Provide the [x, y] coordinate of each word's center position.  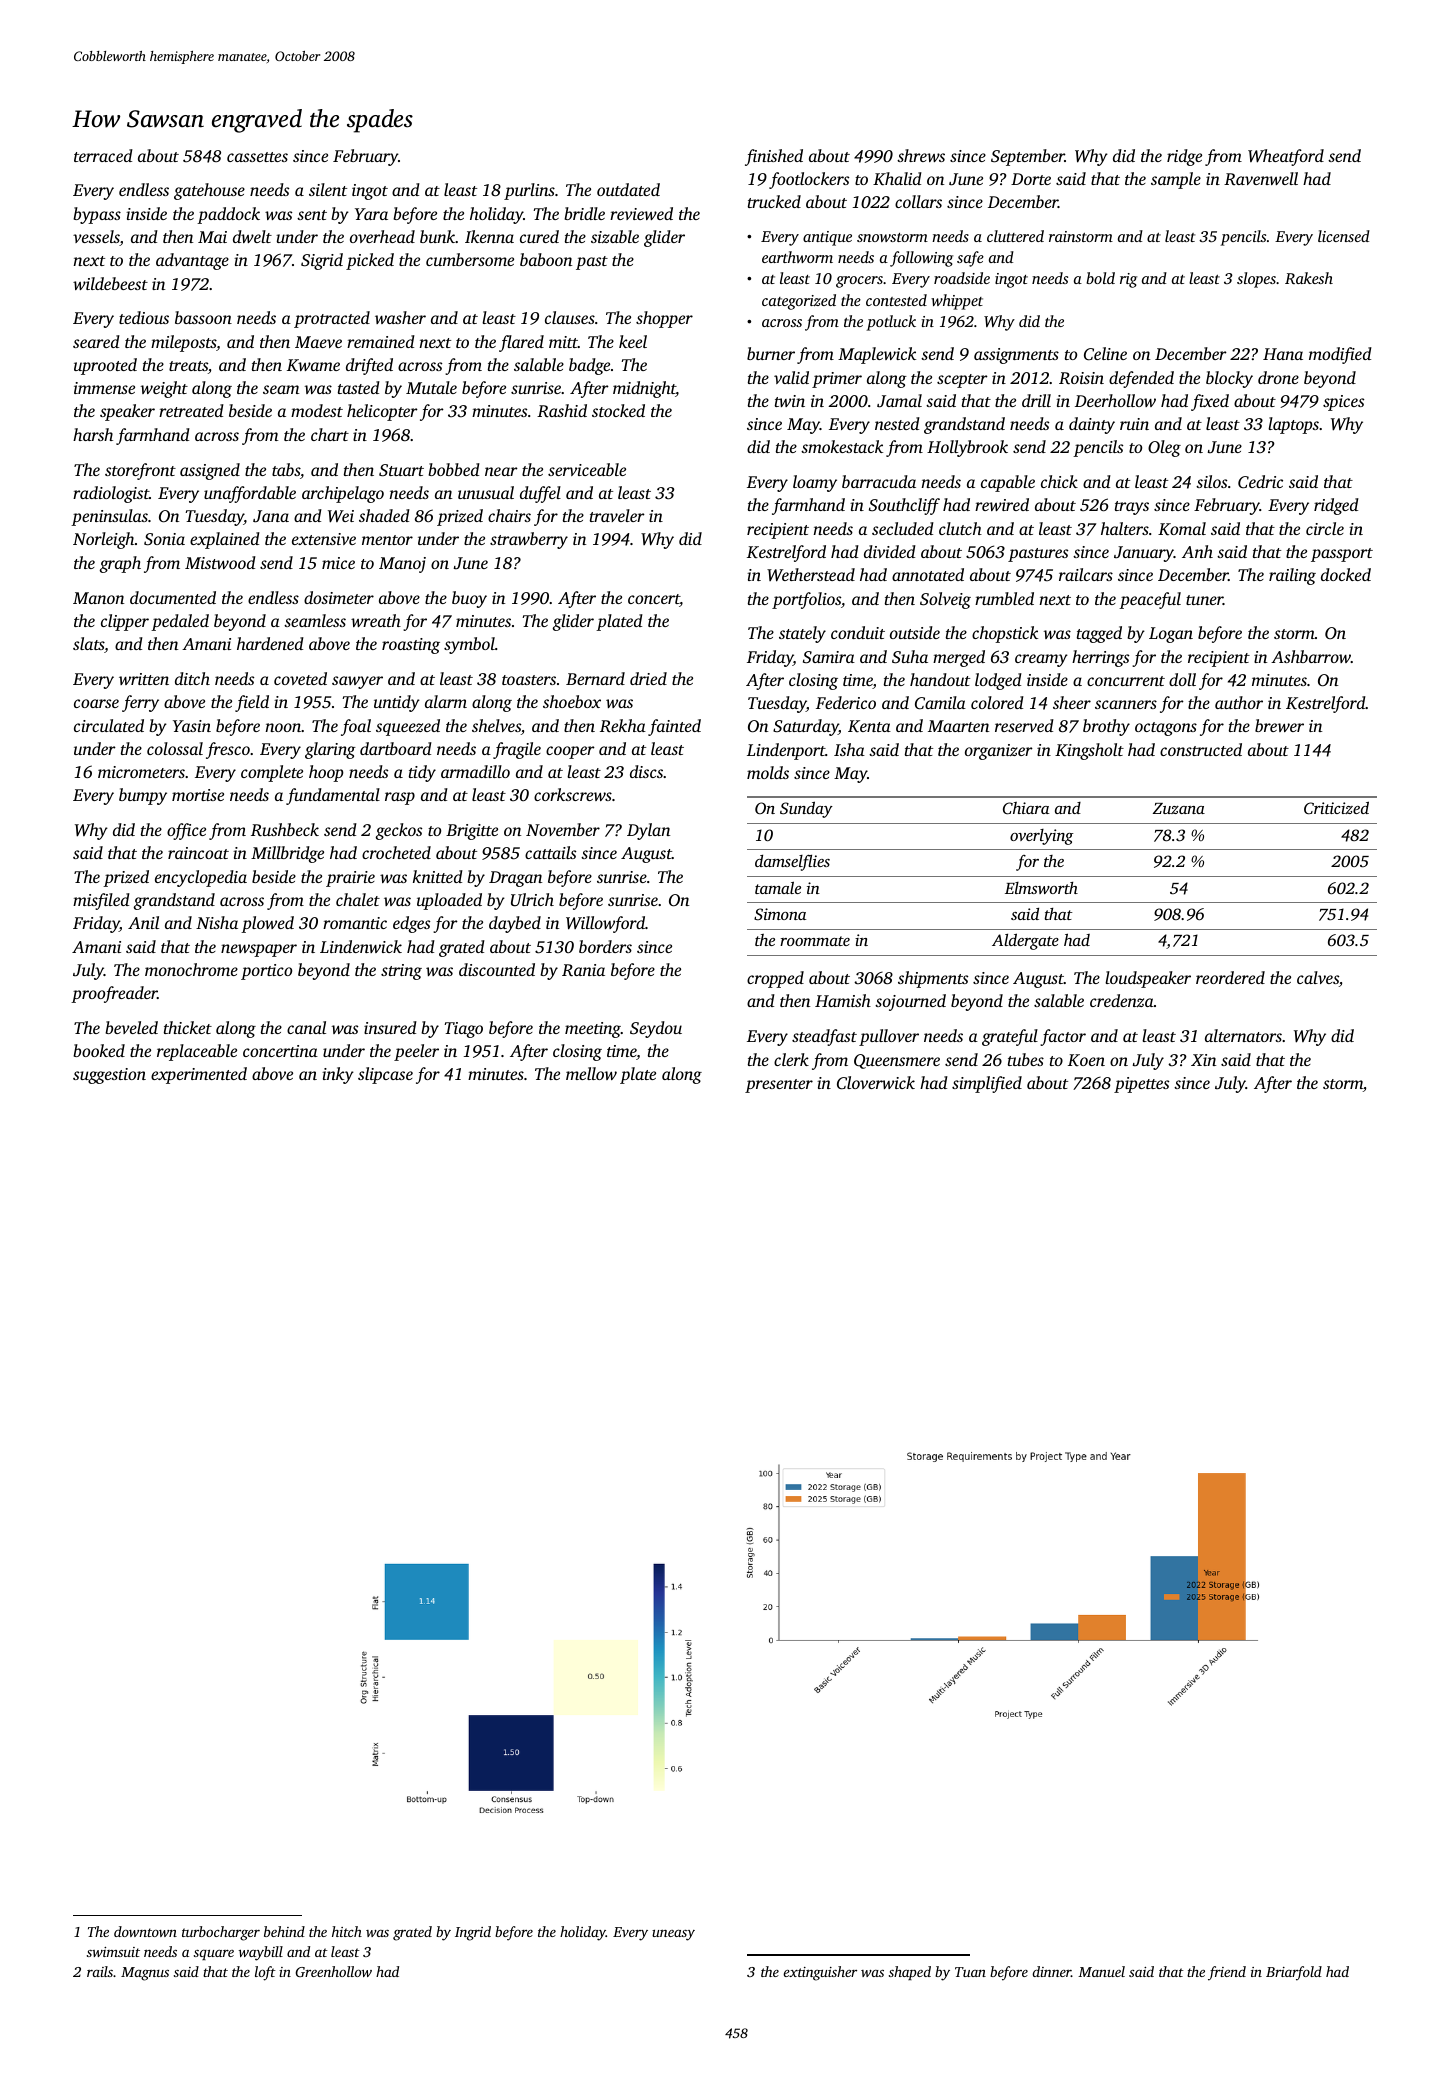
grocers [859, 282]
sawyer [357, 682]
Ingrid [473, 1933]
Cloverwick [876, 1083]
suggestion [109, 1076]
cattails [550, 852]
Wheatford [1286, 157]
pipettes [1141, 1085]
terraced [103, 155]
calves [1318, 977]
